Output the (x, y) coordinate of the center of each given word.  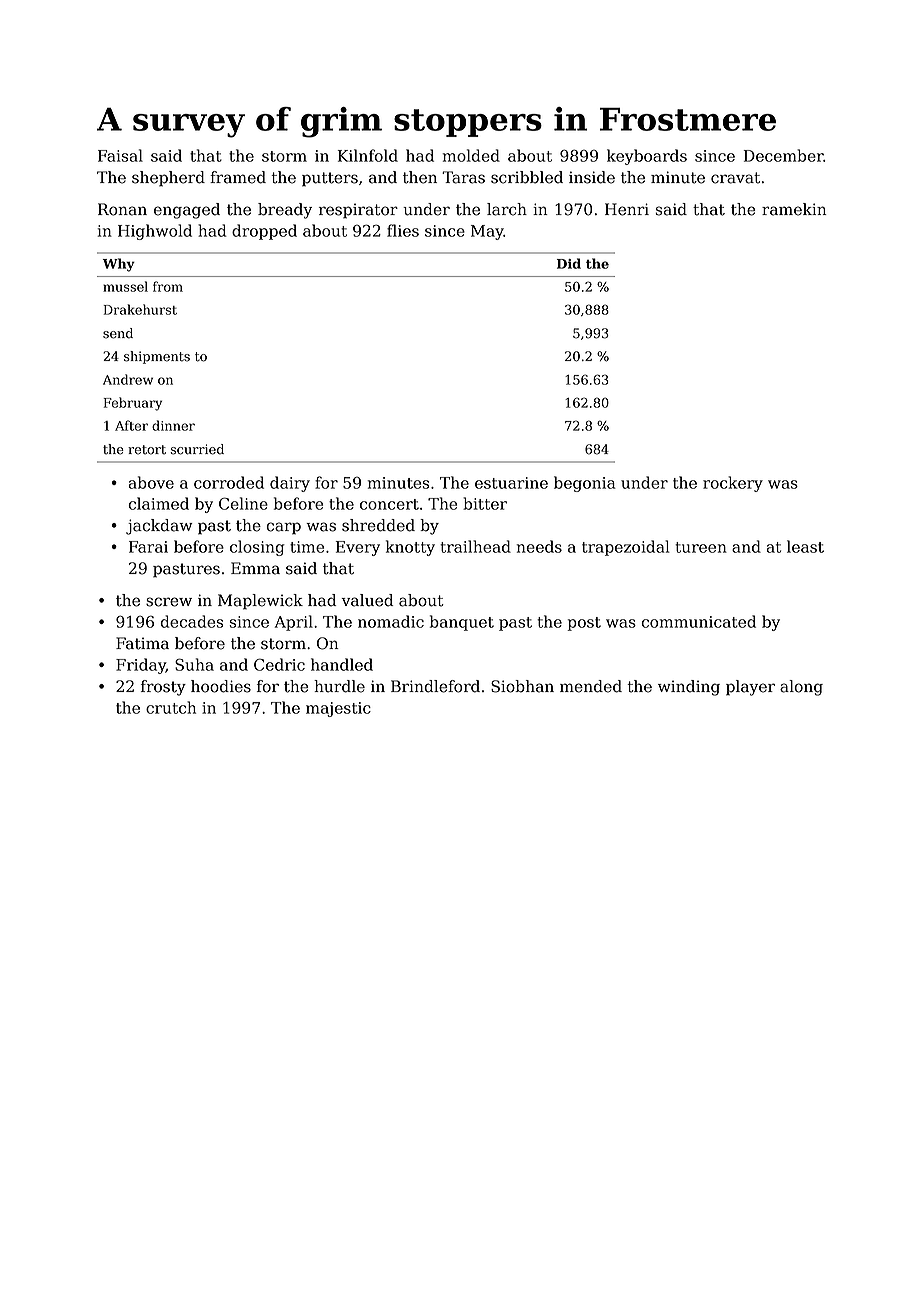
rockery (733, 484)
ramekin (794, 209)
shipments (157, 357)
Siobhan (522, 686)
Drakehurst (140, 309)
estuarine (511, 483)
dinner (173, 425)
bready (285, 211)
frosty (163, 688)
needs (539, 546)
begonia (585, 484)
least (805, 546)
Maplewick (260, 602)
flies (403, 230)
